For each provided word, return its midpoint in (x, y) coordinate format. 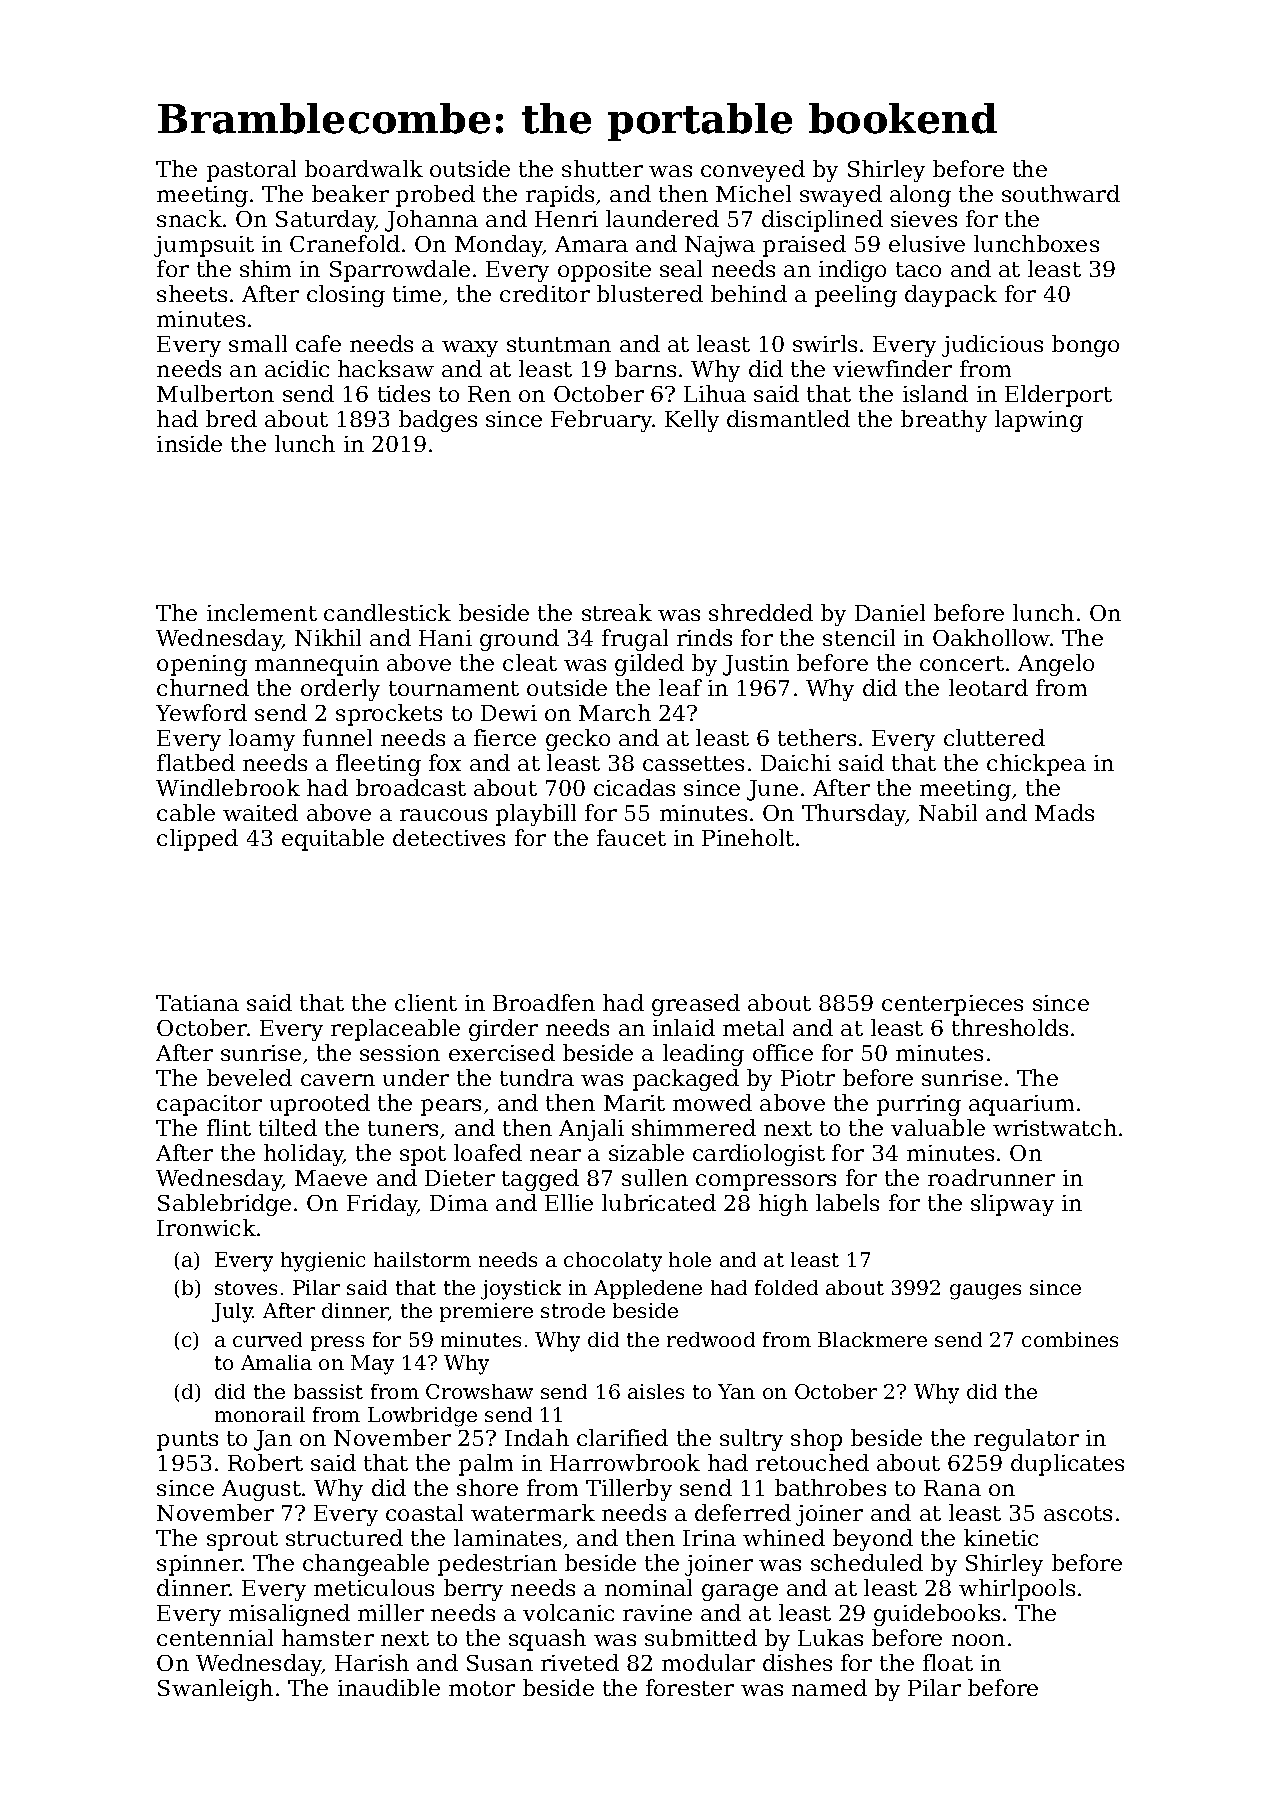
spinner (199, 1565)
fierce (505, 737)
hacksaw (386, 368)
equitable (333, 840)
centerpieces (952, 1005)
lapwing (1039, 421)
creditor (545, 293)
